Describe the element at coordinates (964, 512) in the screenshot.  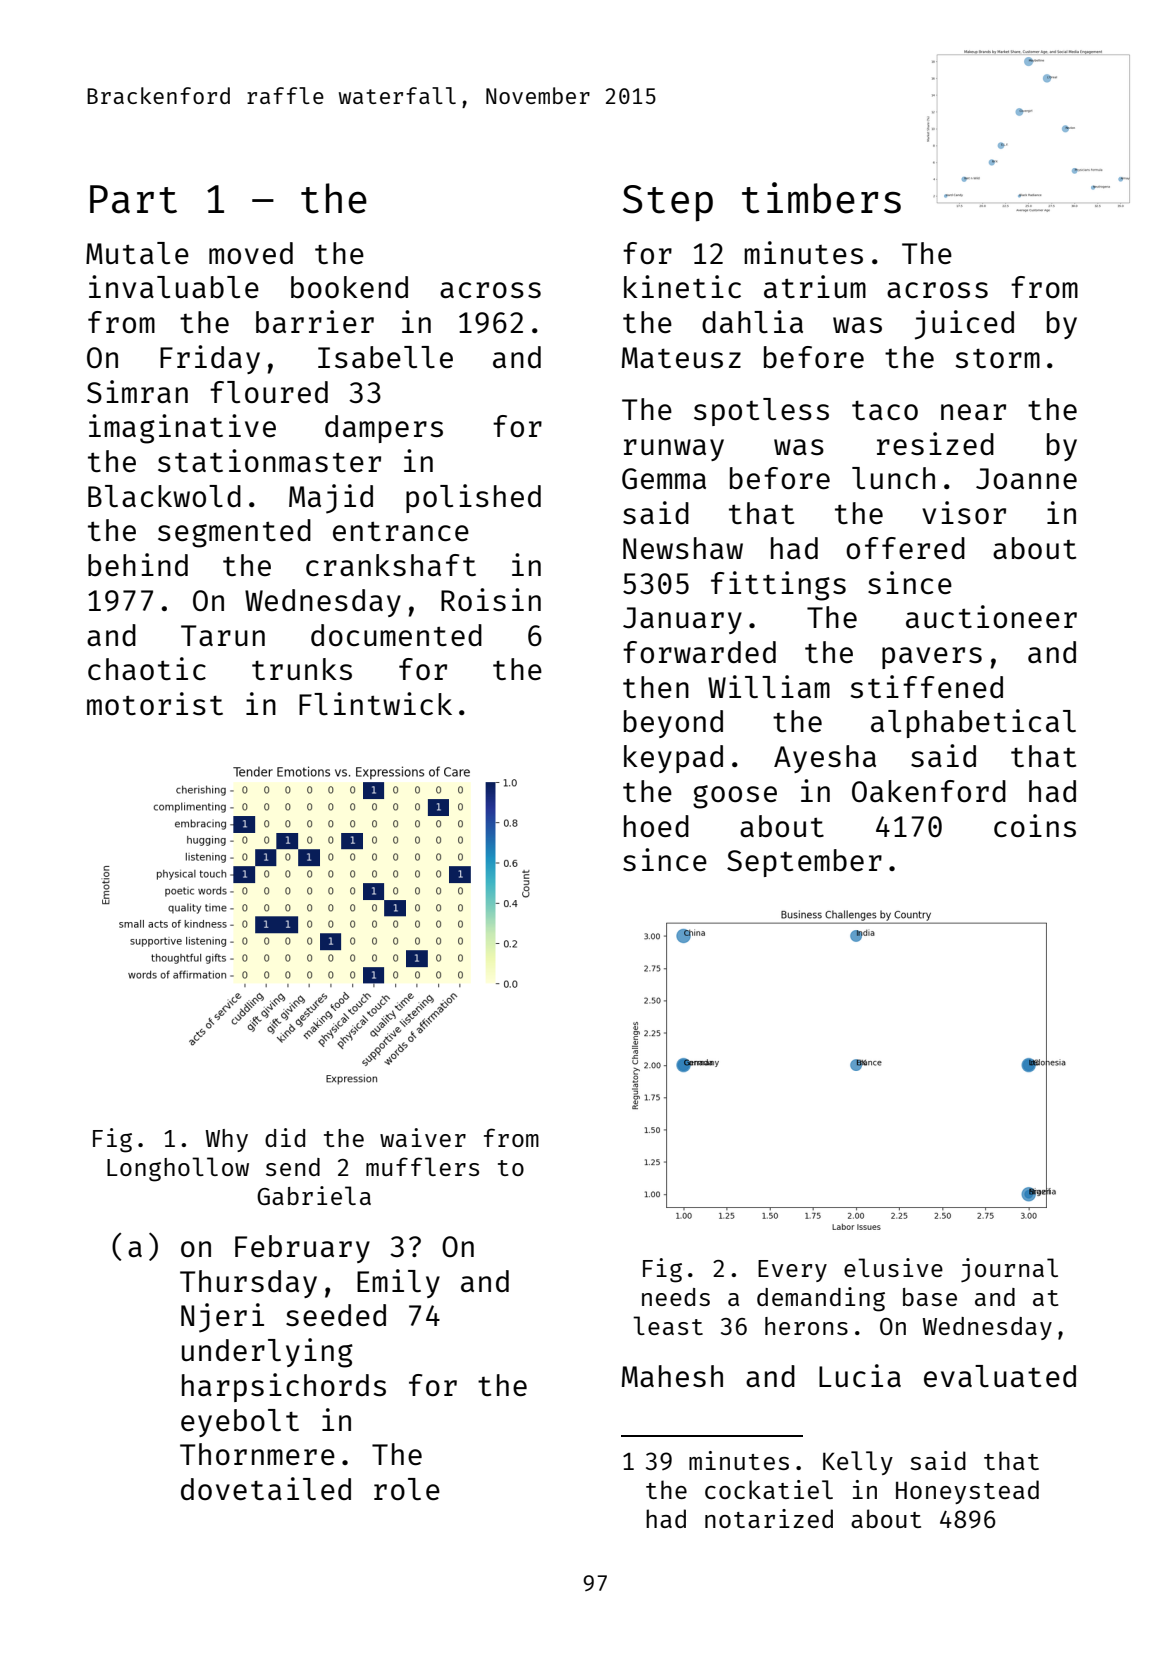
I see `visor` at that location.
